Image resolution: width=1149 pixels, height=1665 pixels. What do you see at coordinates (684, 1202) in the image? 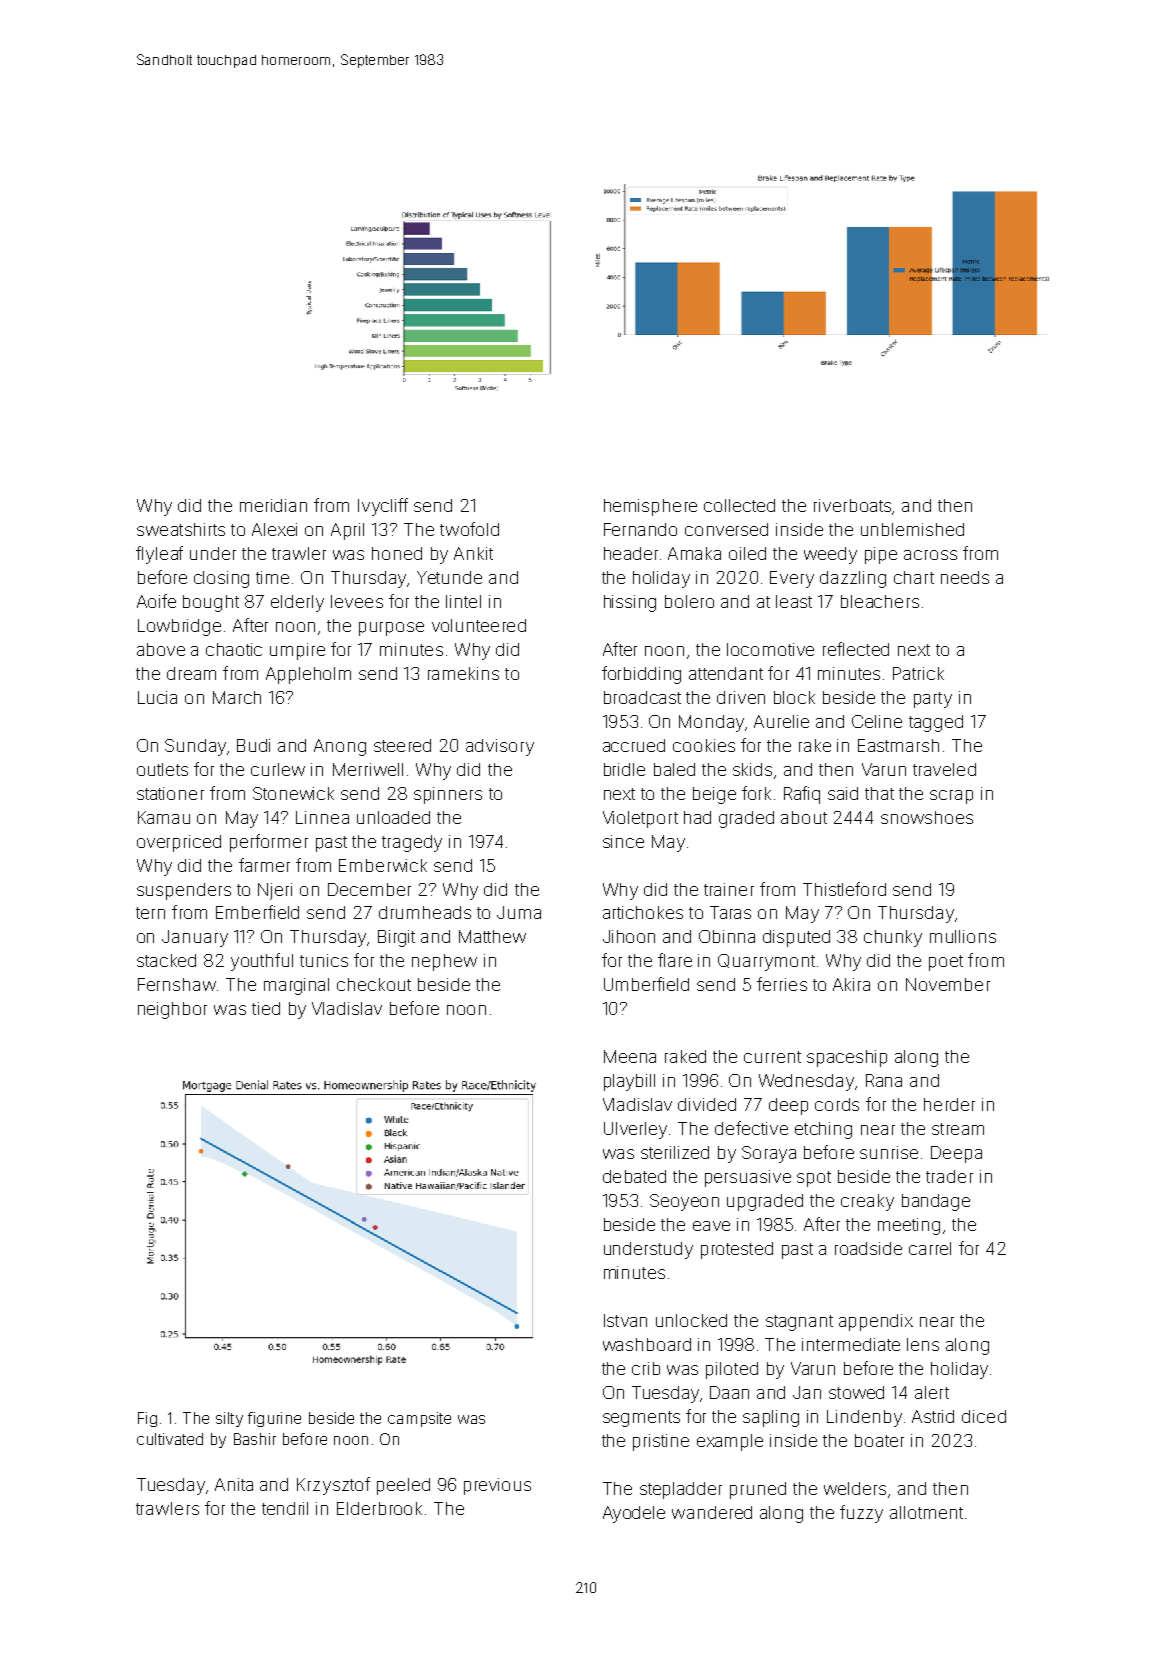
I see `Seoyeon` at bounding box center [684, 1202].
